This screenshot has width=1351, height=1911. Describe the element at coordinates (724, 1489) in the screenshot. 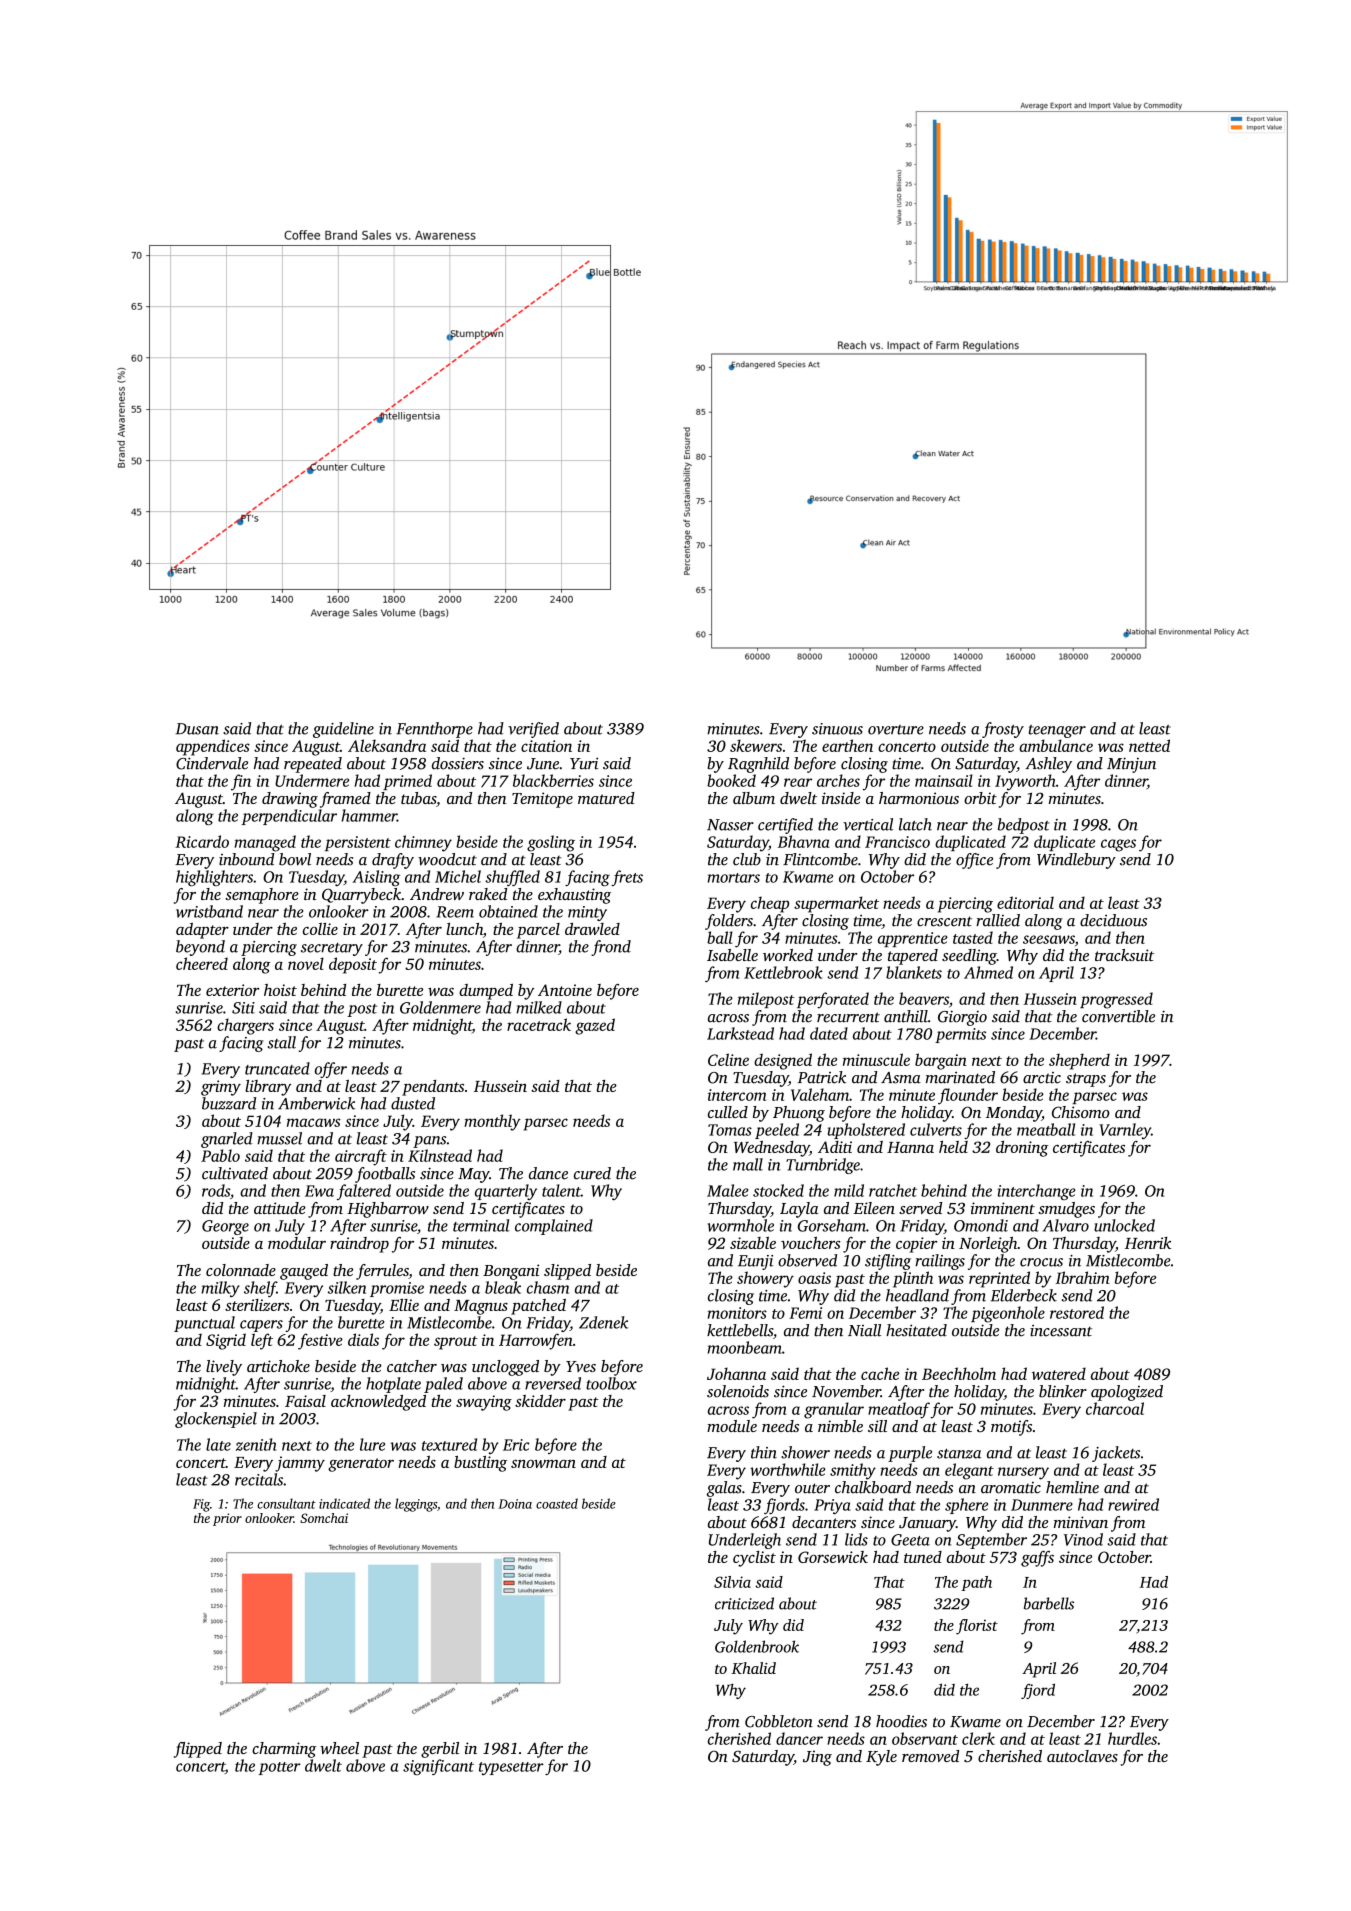

I see `galas` at that location.
